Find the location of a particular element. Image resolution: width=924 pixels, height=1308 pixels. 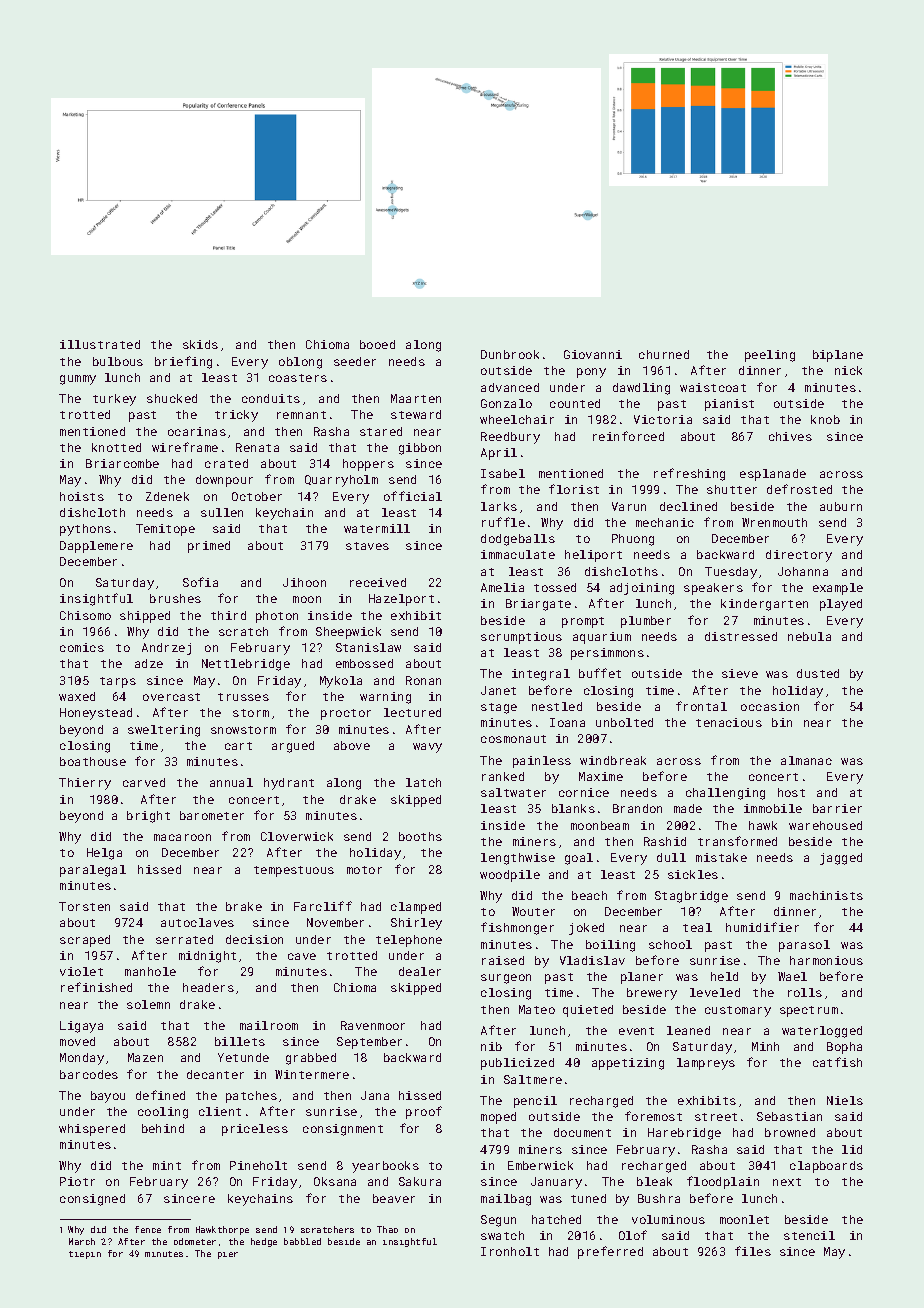

skids is located at coordinates (200, 344).
